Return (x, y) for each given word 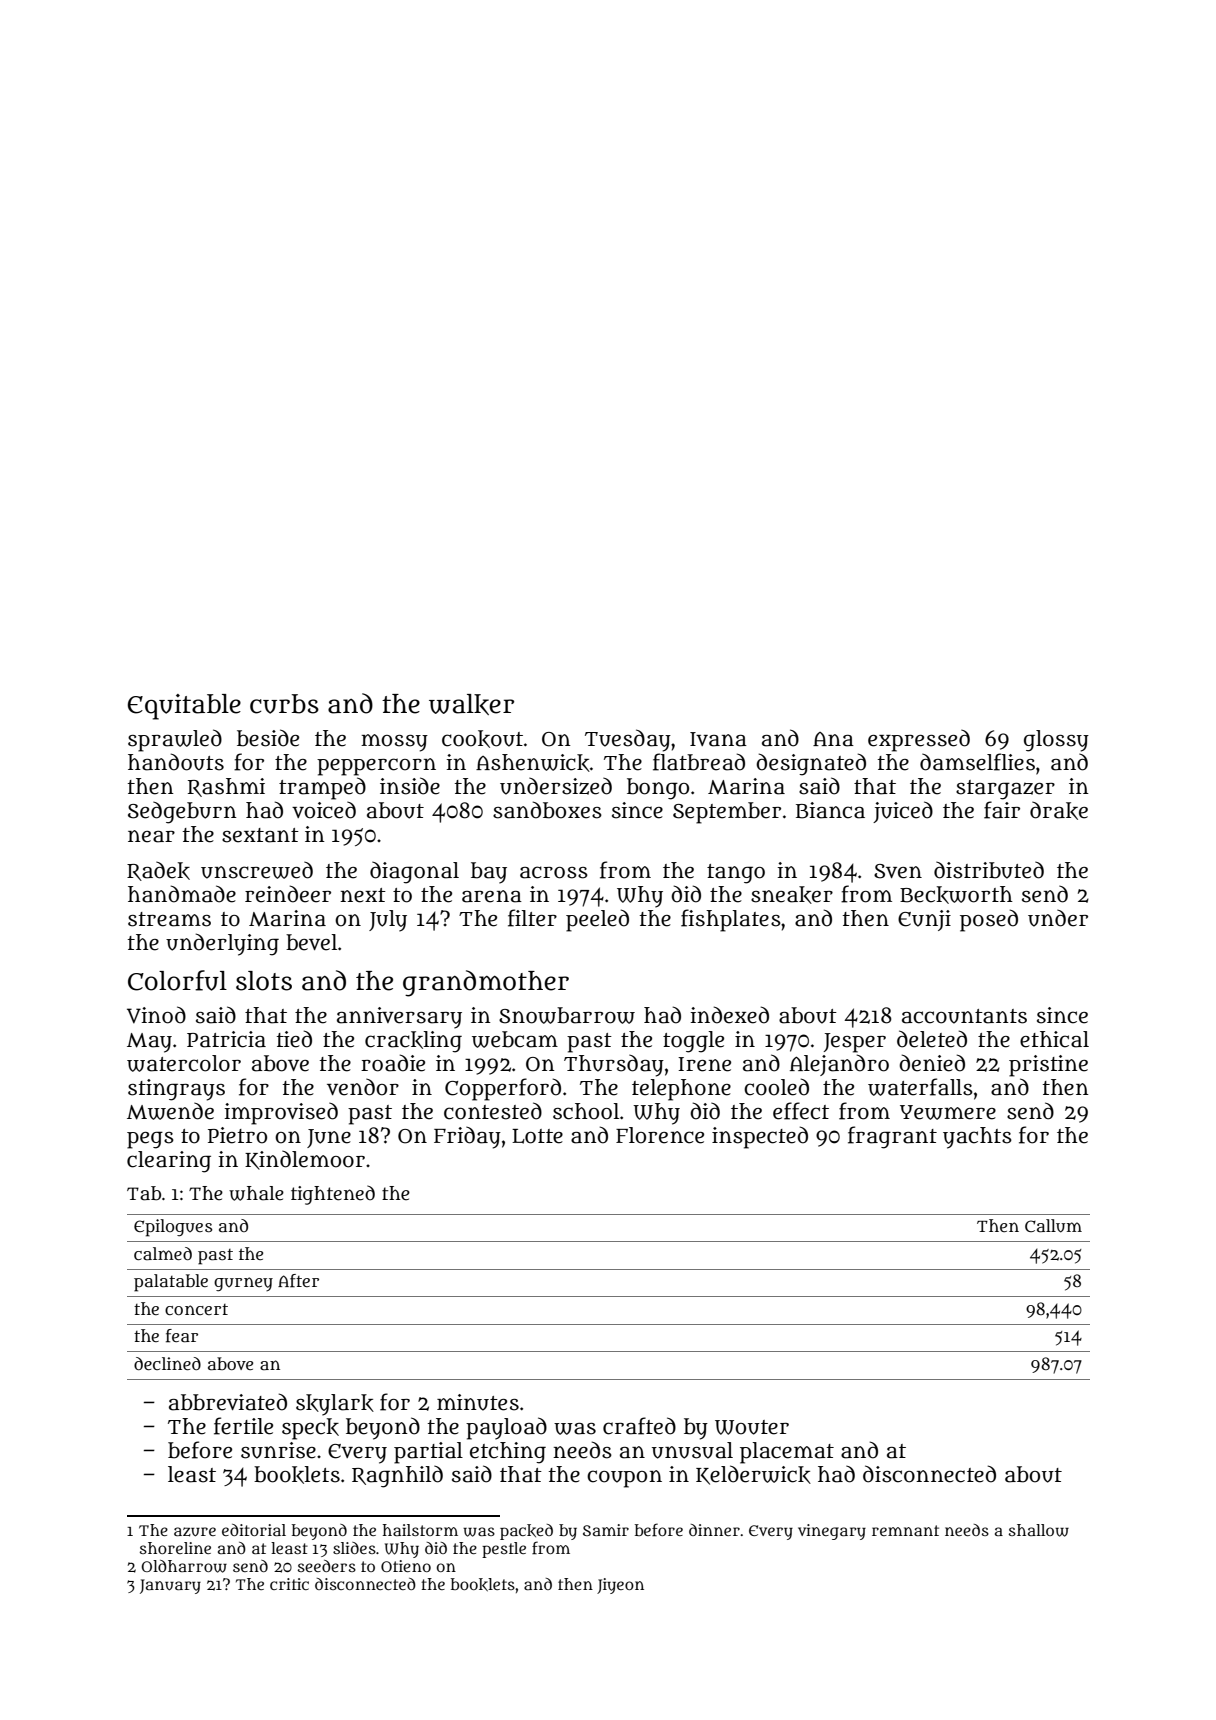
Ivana (718, 739)
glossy (1056, 741)
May (149, 1043)
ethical (1054, 1039)
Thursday (614, 1065)
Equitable (184, 707)
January (170, 1586)
